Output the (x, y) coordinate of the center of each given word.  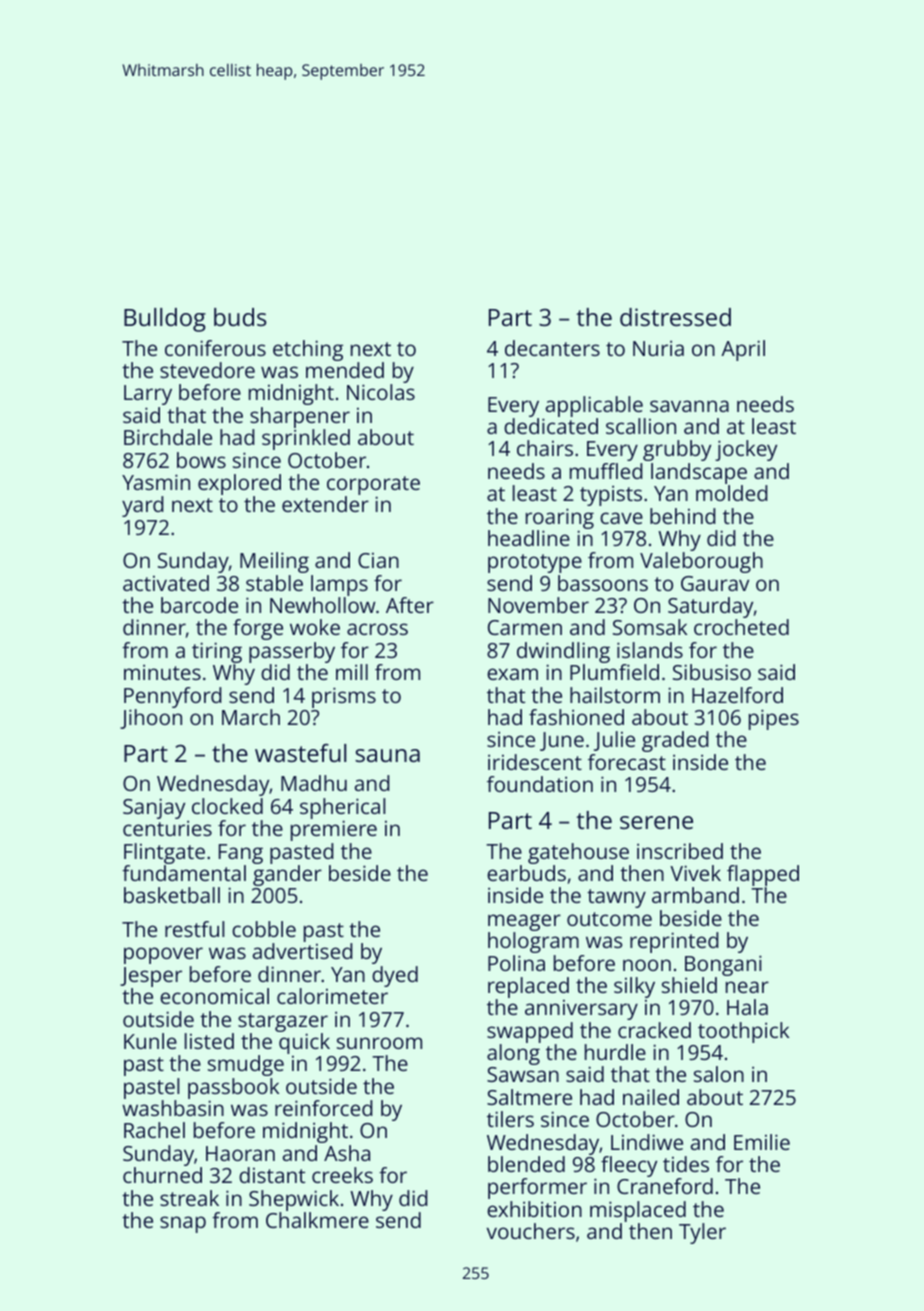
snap (183, 1224)
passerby (292, 652)
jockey (746, 450)
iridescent (535, 762)
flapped (763, 875)
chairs (545, 448)
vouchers (531, 1231)
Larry (148, 395)
